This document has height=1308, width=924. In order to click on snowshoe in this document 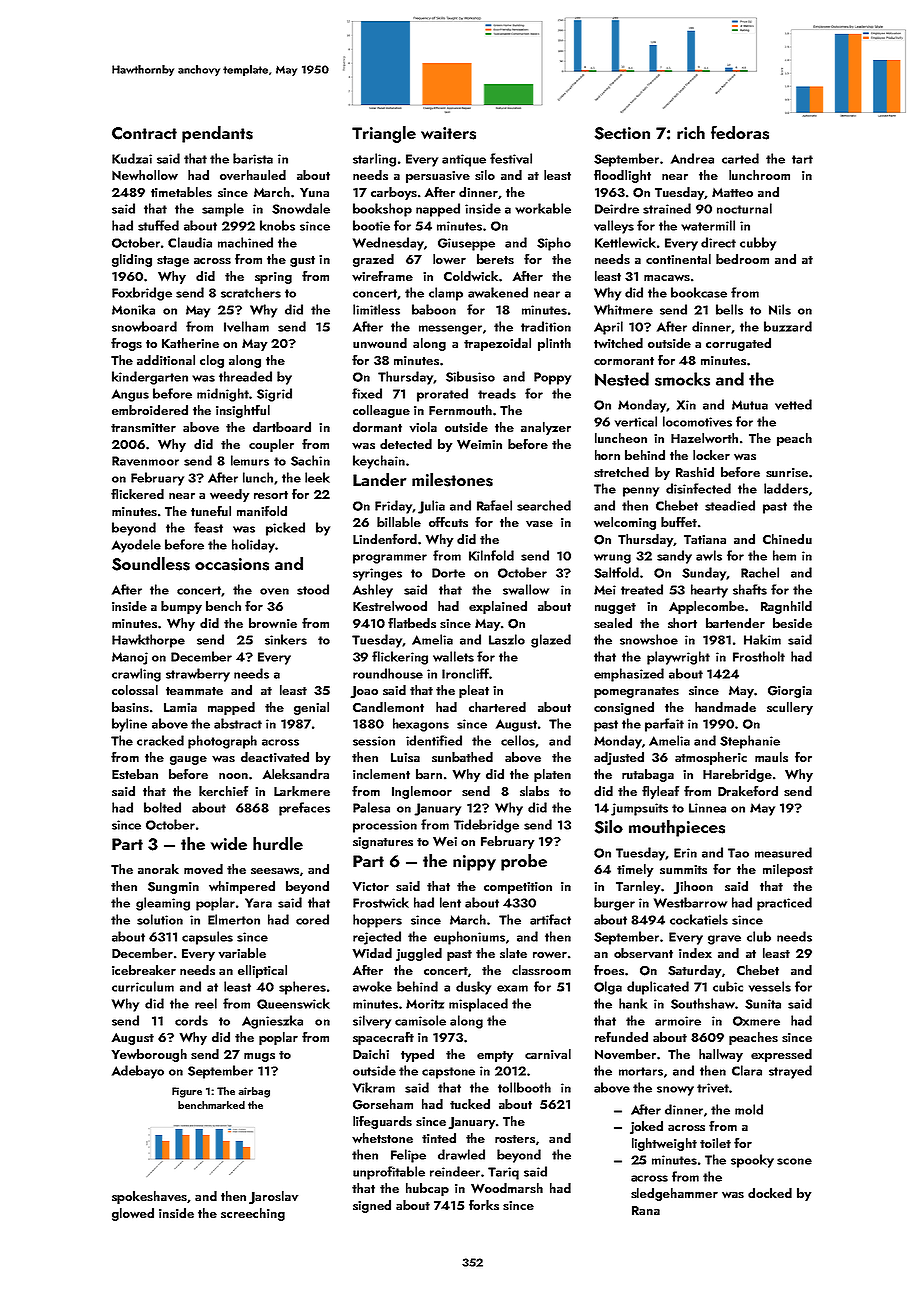, I will do `click(649, 639)`.
